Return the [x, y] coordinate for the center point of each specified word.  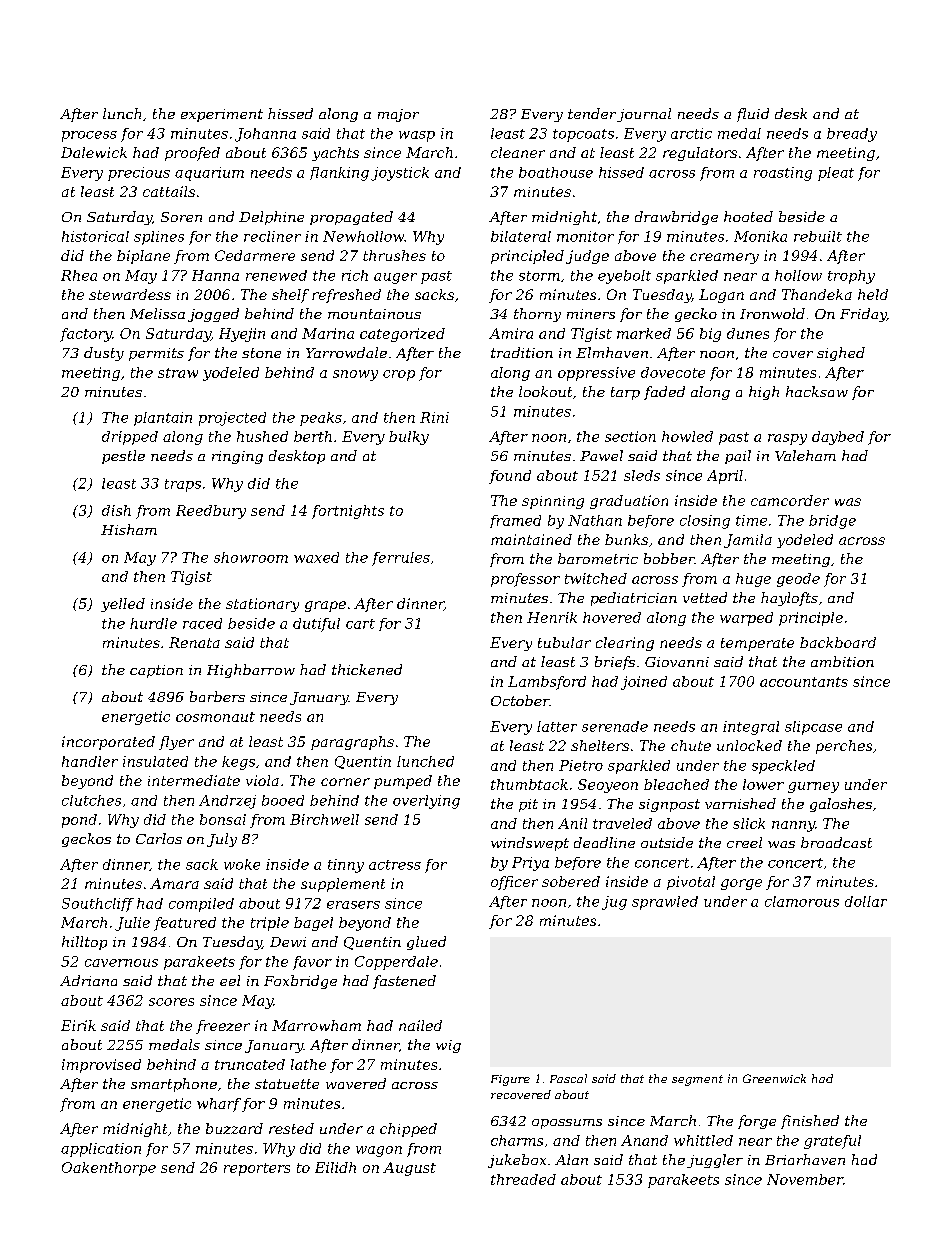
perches [844, 747]
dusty [104, 354]
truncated [250, 1064]
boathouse [556, 172]
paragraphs [352, 743]
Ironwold [772, 313]
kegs [238, 763]
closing [705, 522]
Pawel [601, 455]
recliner [272, 236]
